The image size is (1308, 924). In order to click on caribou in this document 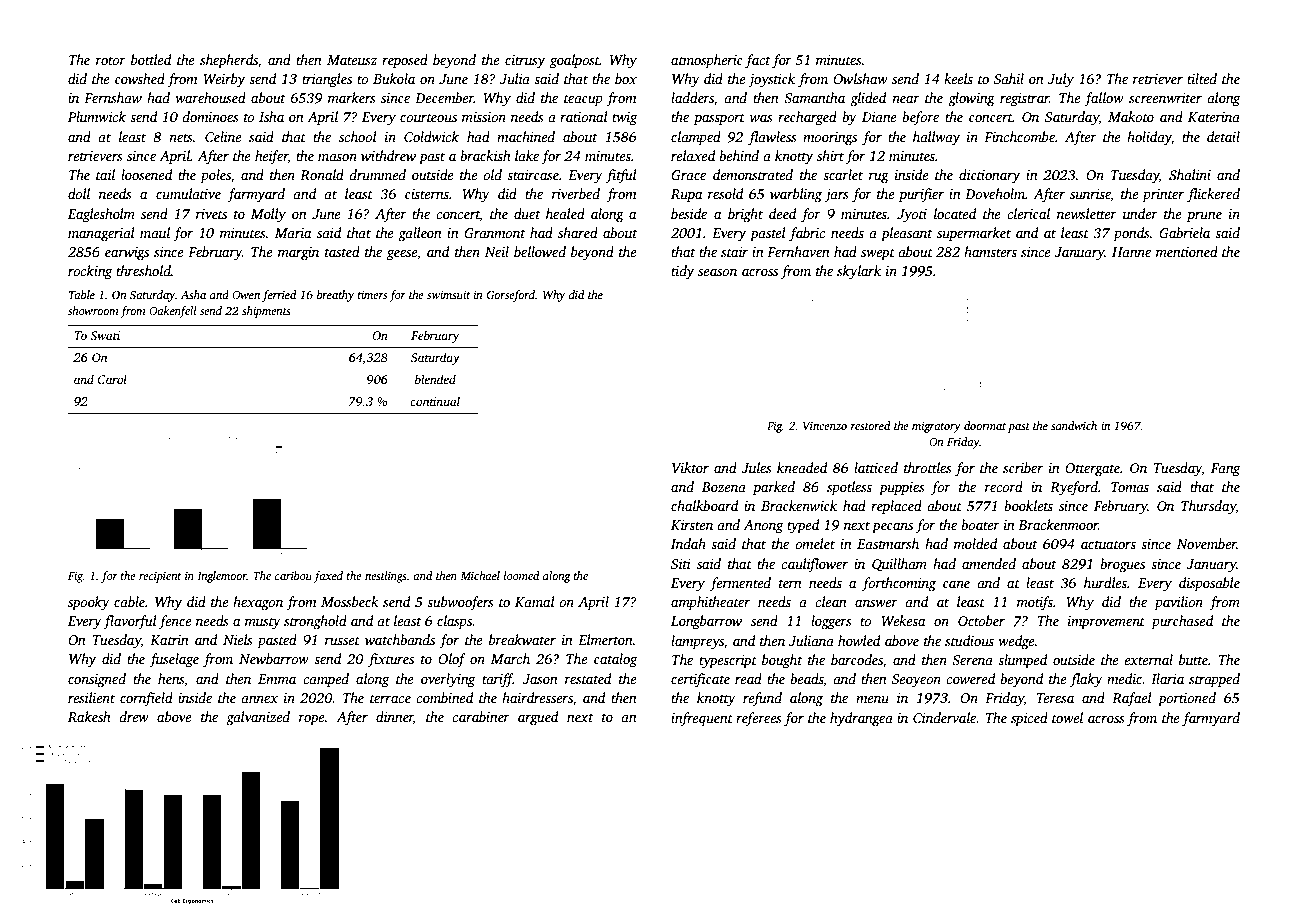, I will do `click(293, 575)`.
